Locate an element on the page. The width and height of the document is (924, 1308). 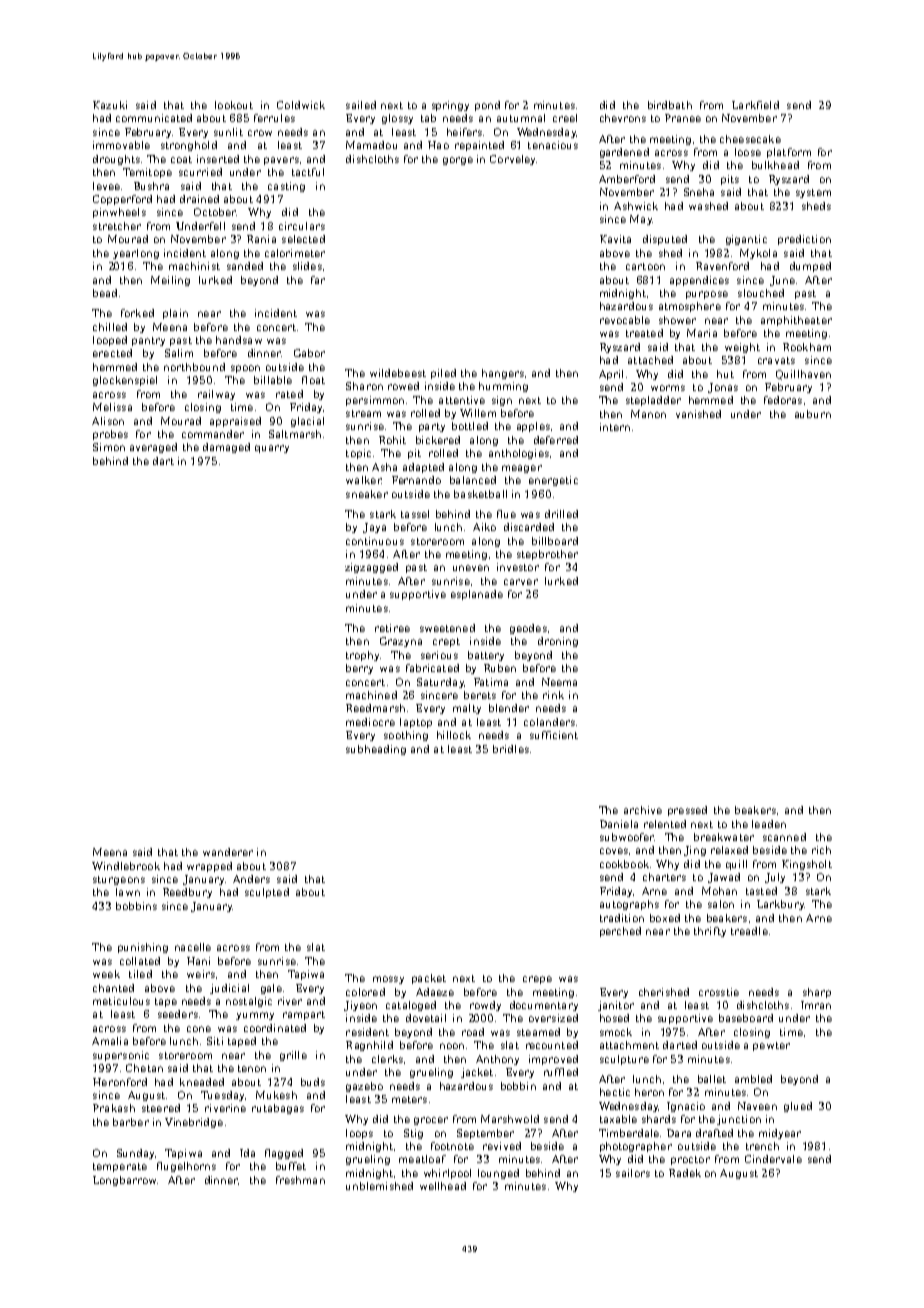
Tuesday is located at coordinates (222, 1096).
